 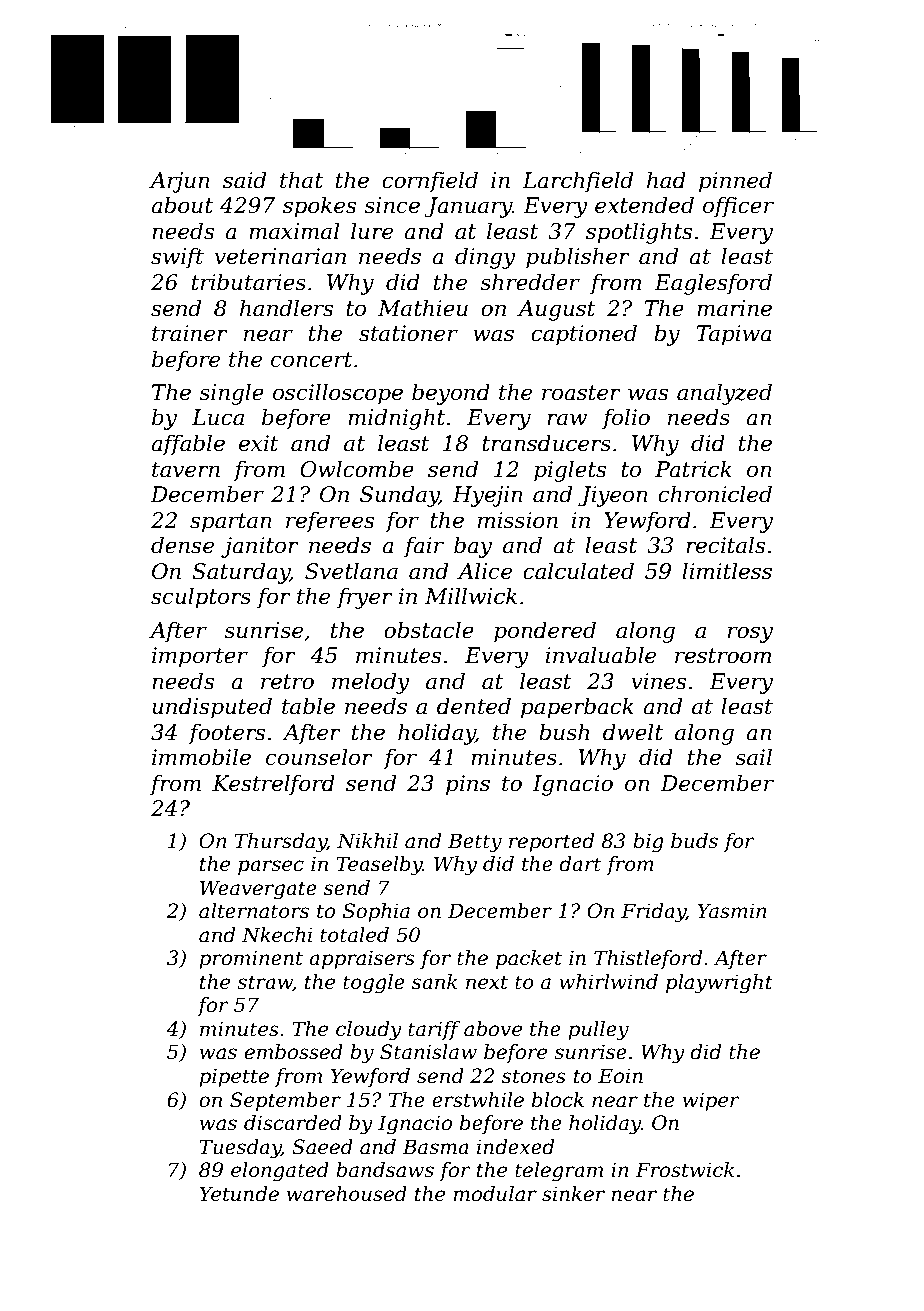 What do you see at coordinates (179, 182) in the screenshot?
I see `Arjun` at bounding box center [179, 182].
